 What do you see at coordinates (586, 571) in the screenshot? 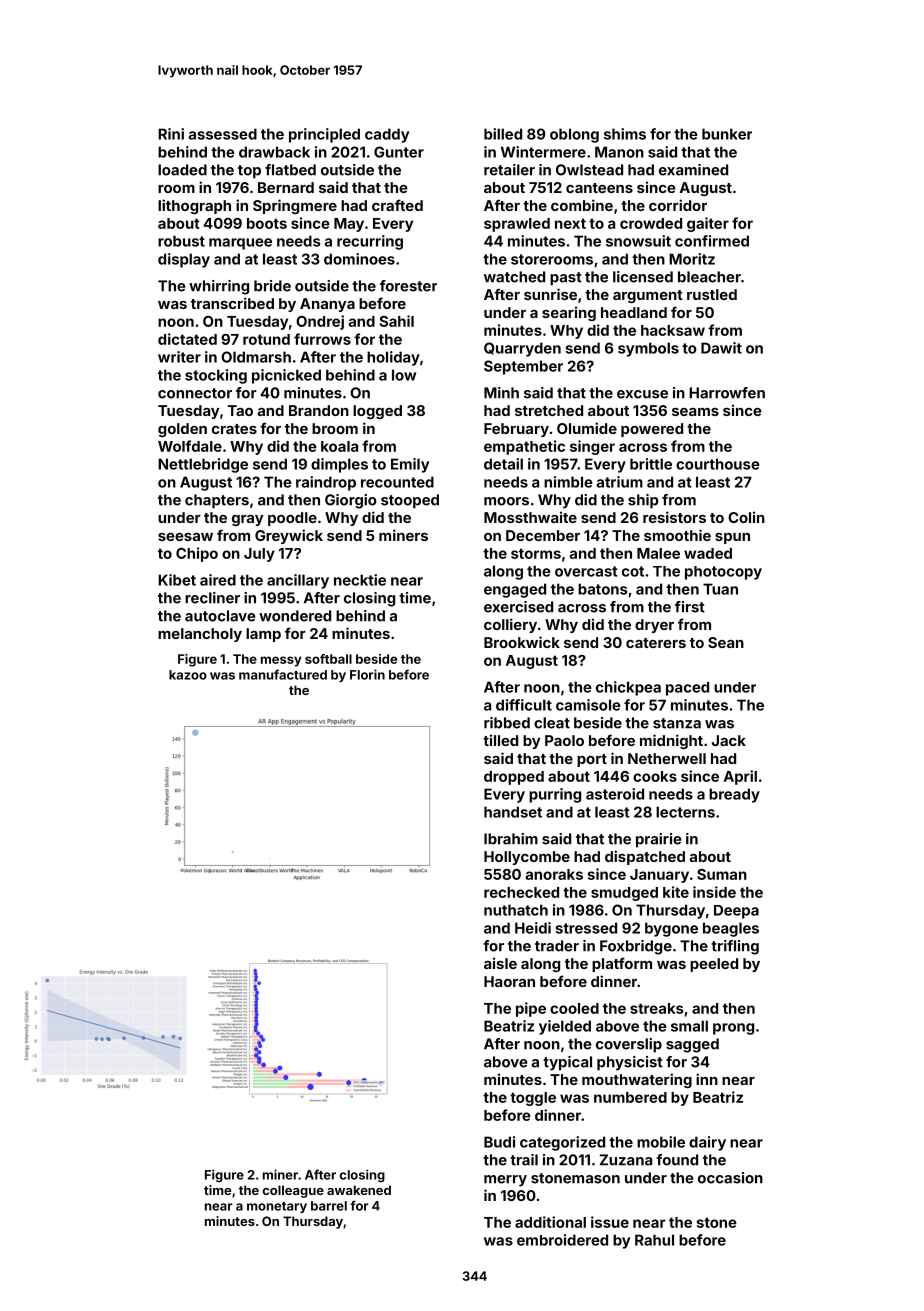
I see `overcast` at bounding box center [586, 571].
